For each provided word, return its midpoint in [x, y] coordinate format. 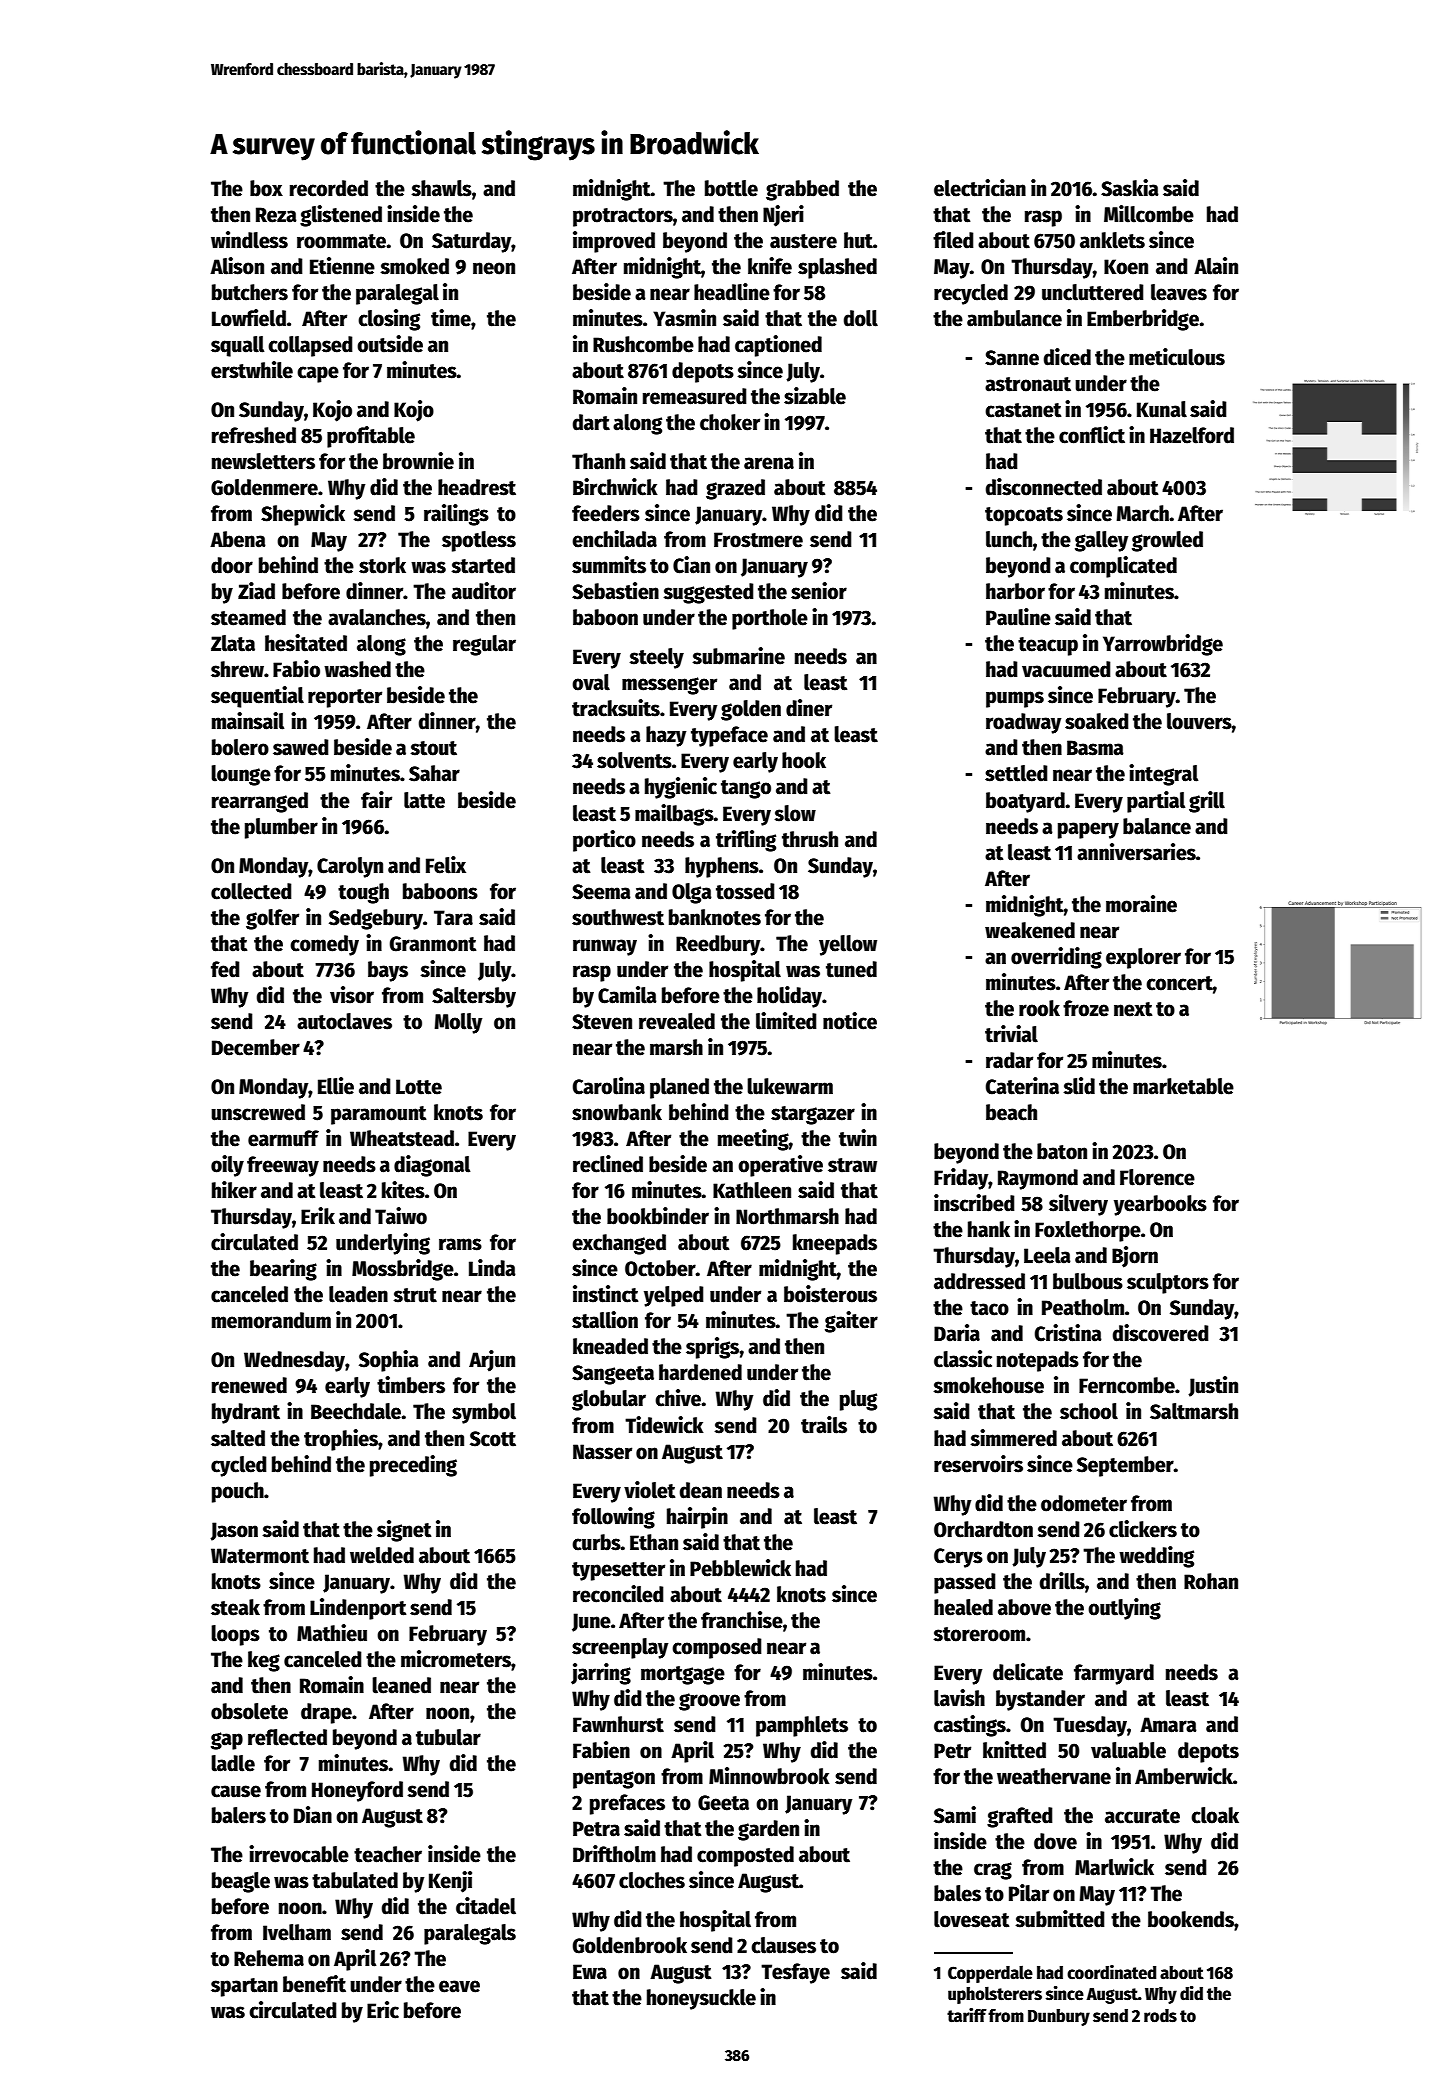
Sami [955, 1815]
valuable [1128, 1750]
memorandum [271, 1320]
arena [769, 463]
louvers [1199, 721]
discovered [1161, 1333]
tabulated [355, 1880]
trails [824, 1425]
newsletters [263, 461]
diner [809, 708]
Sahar [434, 773]
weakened [1030, 930]
